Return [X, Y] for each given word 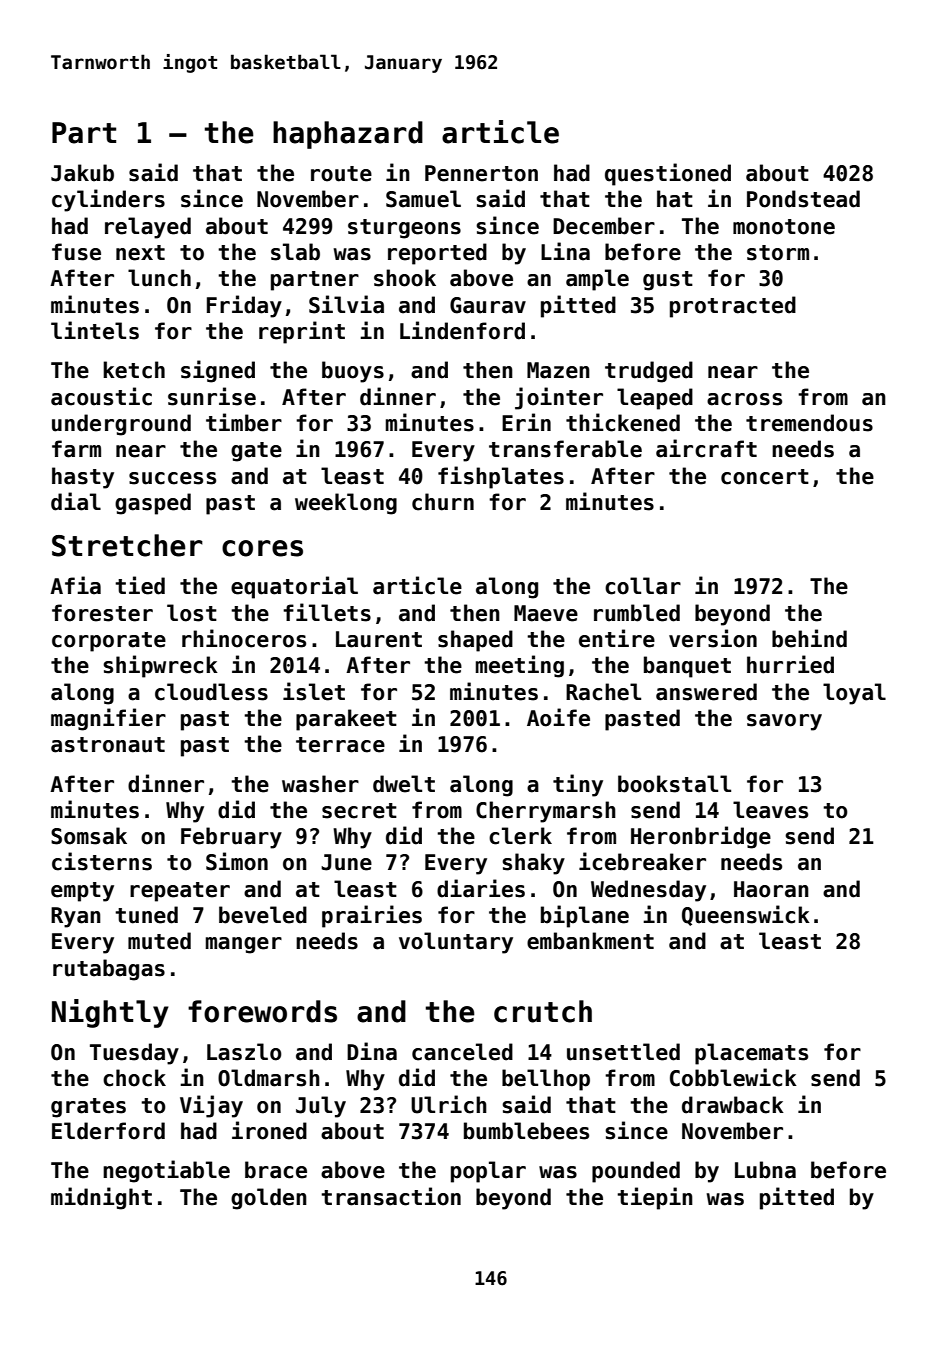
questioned [668, 174]
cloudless [211, 692]
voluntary [456, 943]
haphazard [348, 135]
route [341, 174]
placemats [751, 1054]
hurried [790, 664]
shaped [475, 641]
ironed [269, 1130]
